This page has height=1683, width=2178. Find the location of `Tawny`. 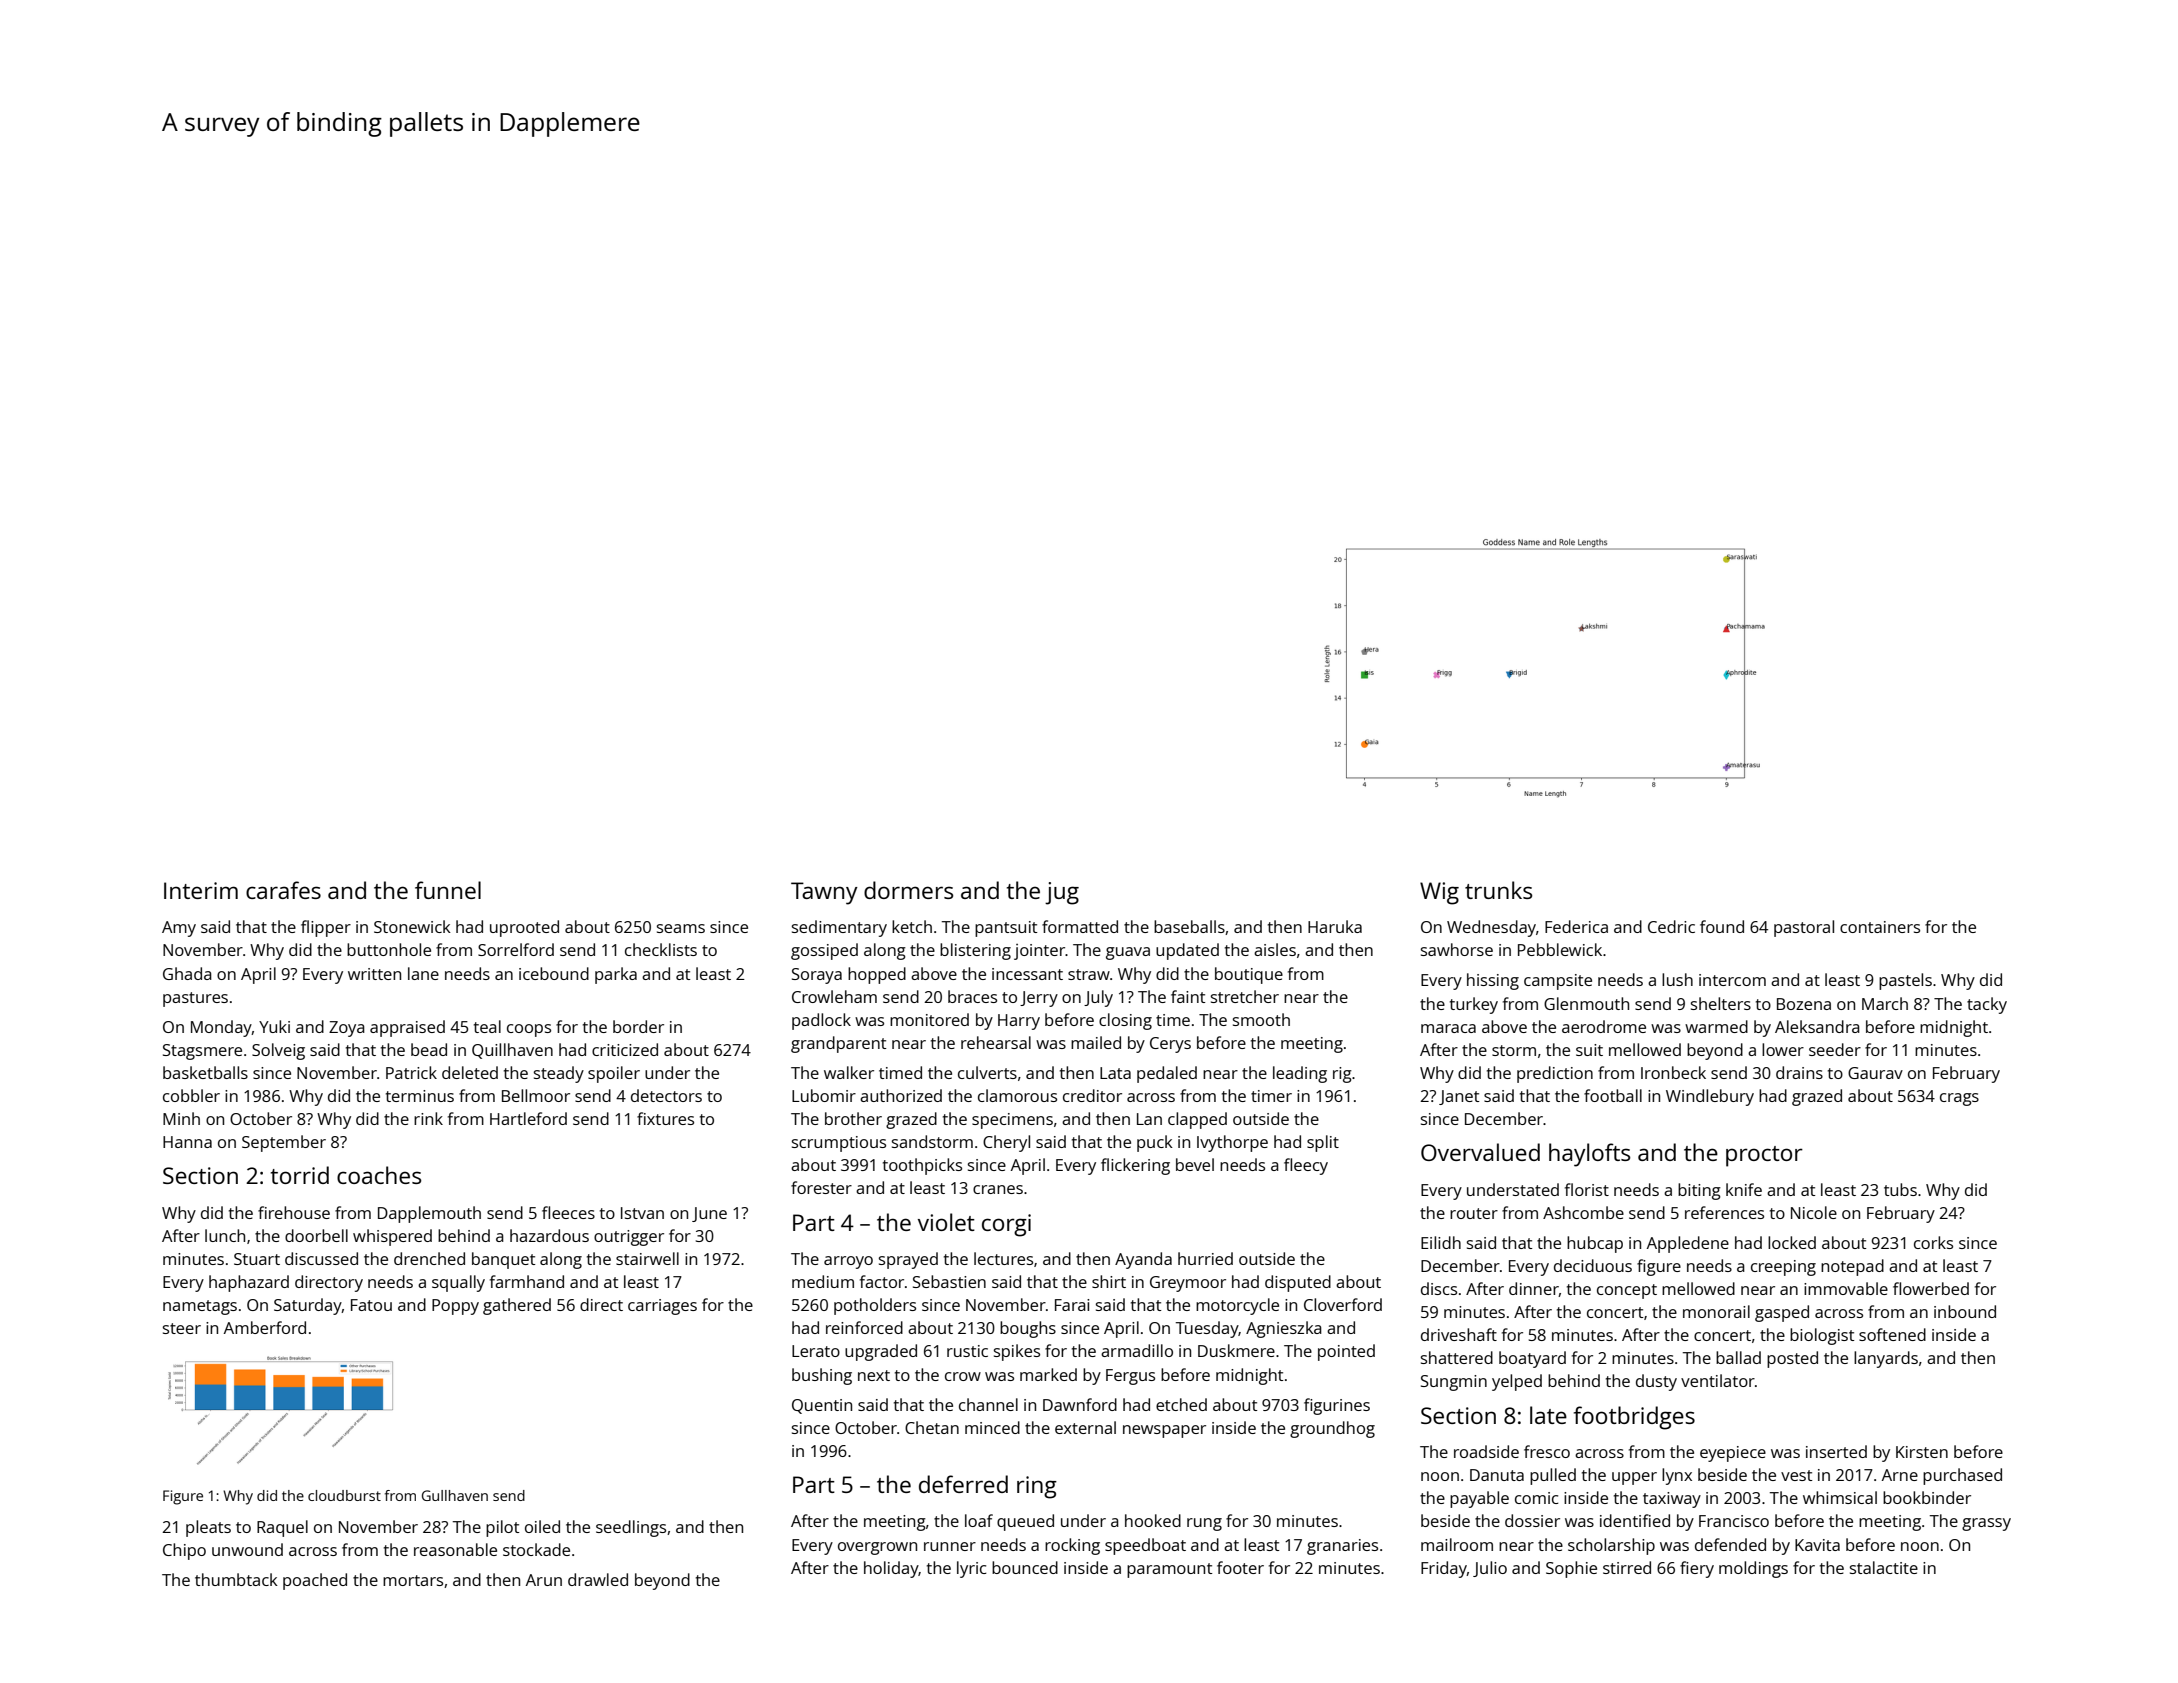

Tawny is located at coordinates (824, 893).
